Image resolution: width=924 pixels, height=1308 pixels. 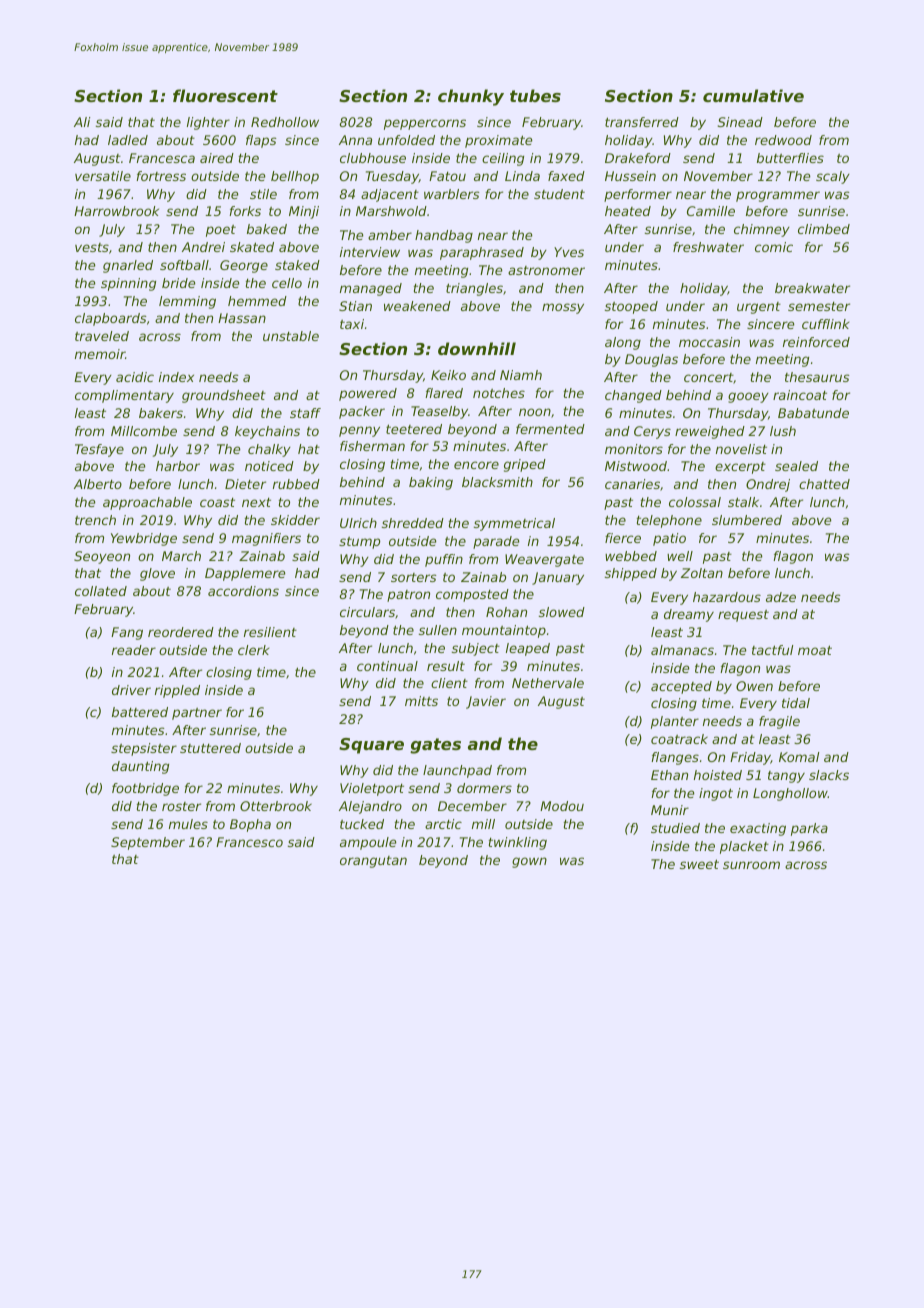 I want to click on planter, so click(x=675, y=722).
